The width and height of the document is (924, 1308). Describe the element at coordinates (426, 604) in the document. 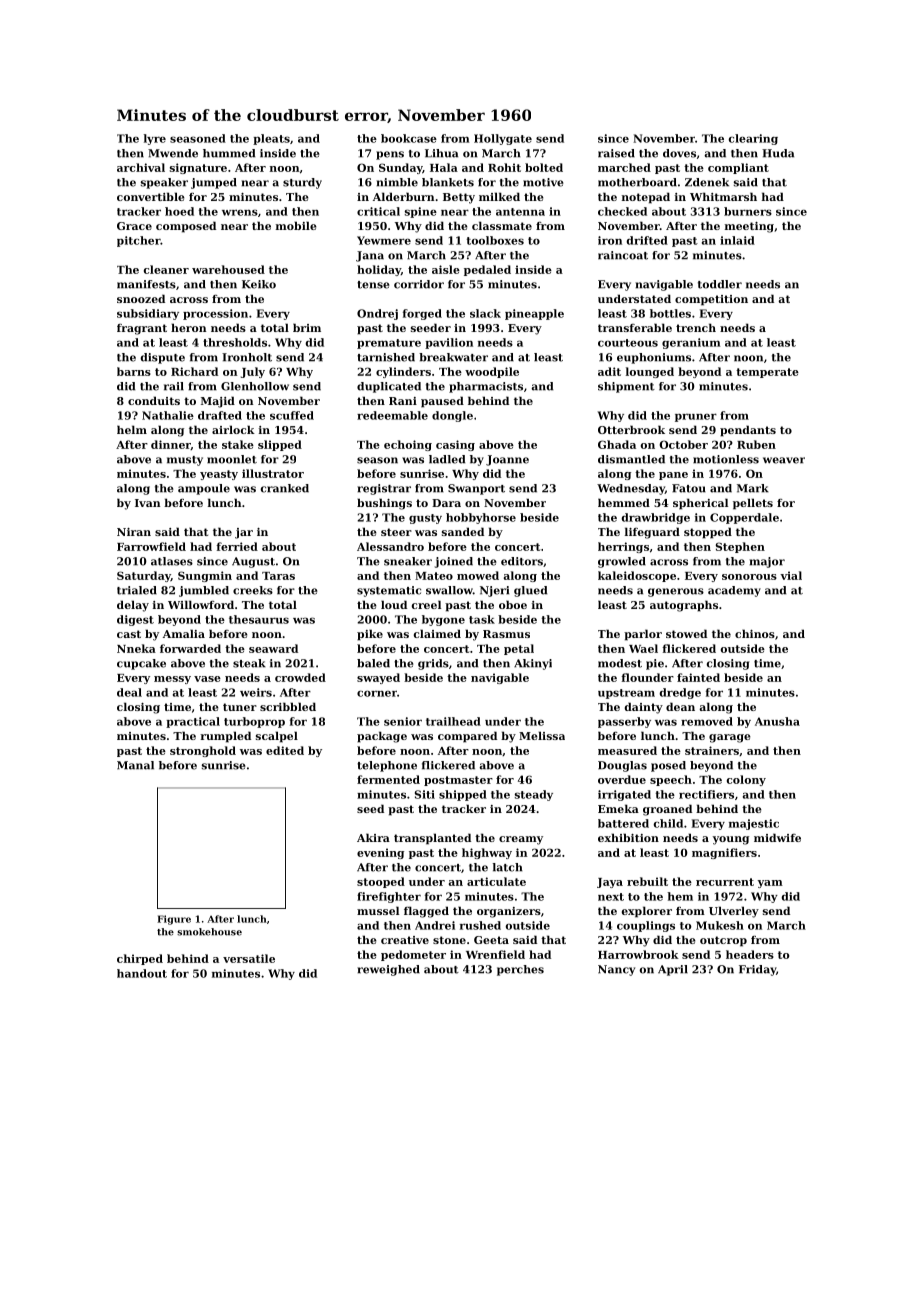

I see `creel` at that location.
